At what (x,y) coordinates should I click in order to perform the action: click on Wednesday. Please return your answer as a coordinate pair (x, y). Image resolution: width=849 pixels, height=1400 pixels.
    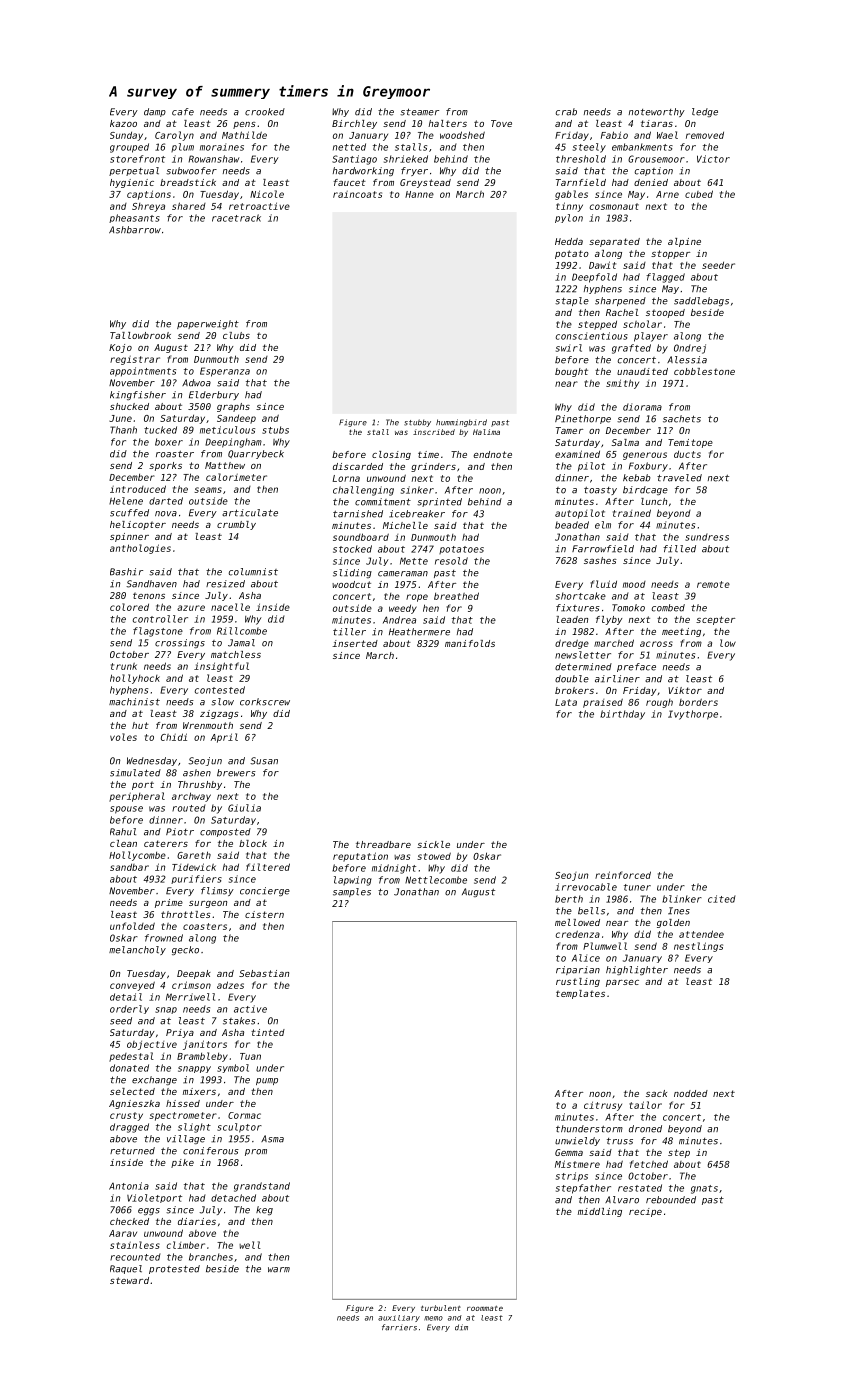
    Looking at the image, I should click on (152, 761).
